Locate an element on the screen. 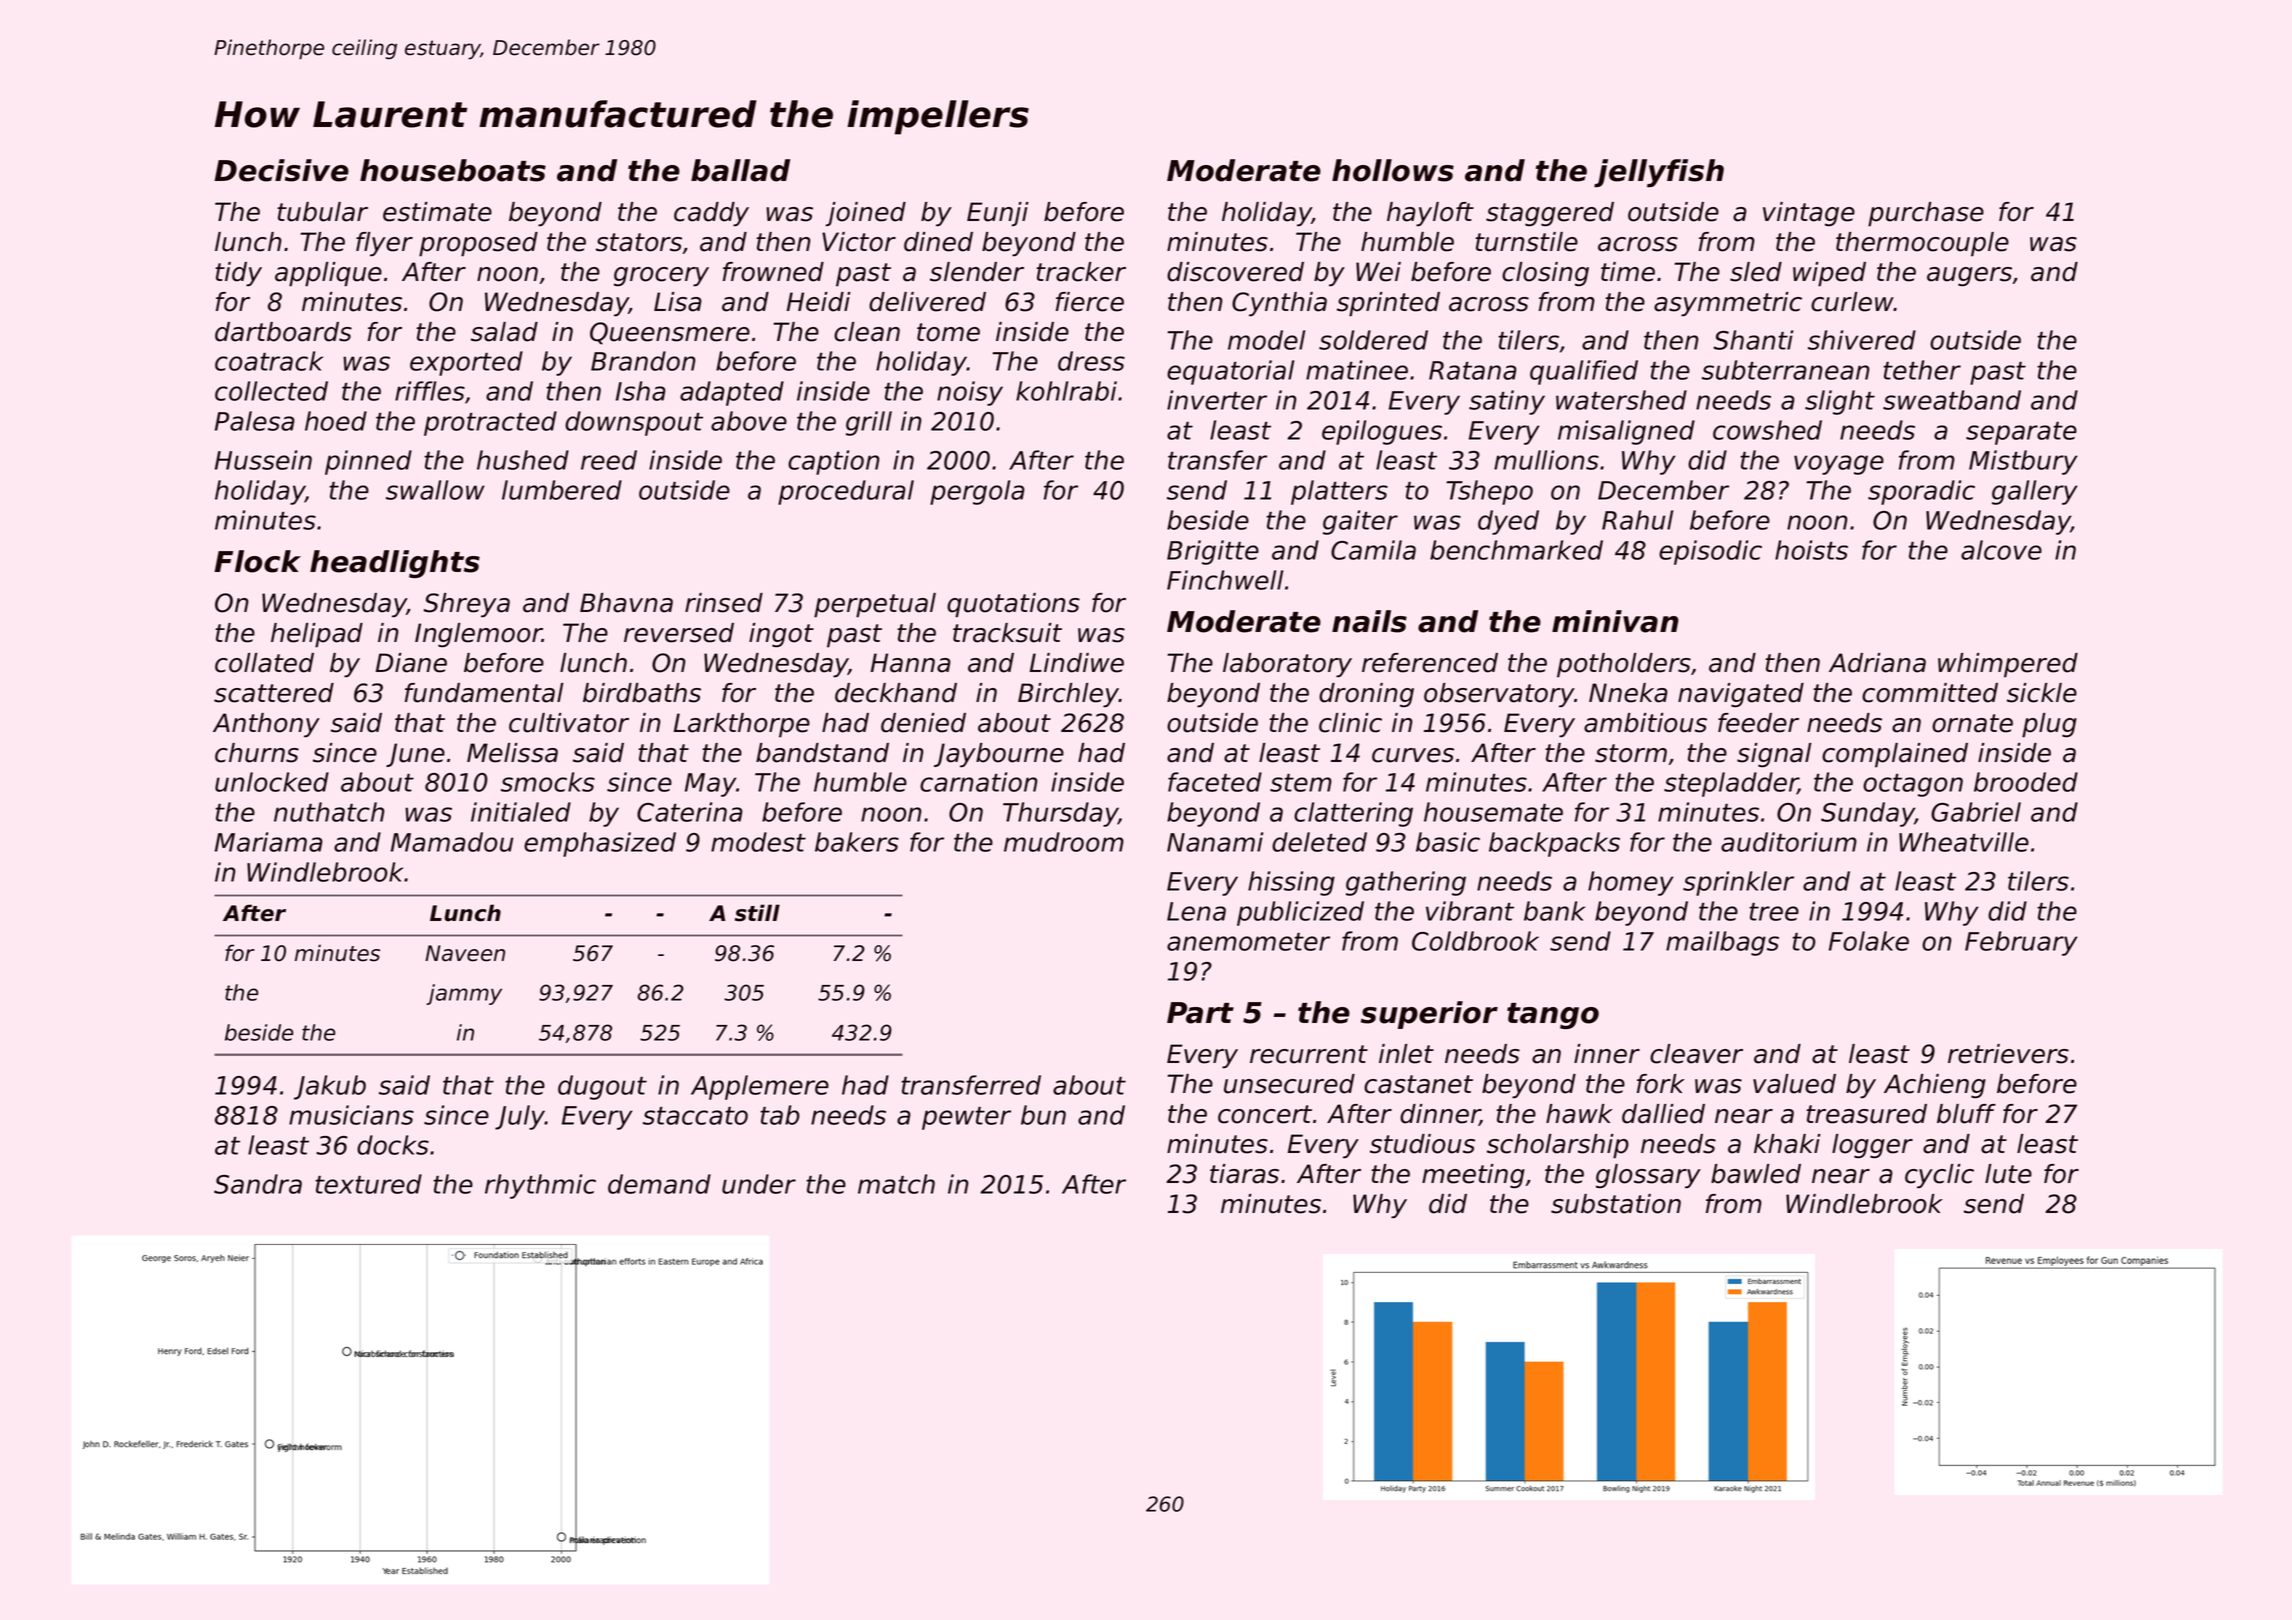  staccato is located at coordinates (695, 1116).
